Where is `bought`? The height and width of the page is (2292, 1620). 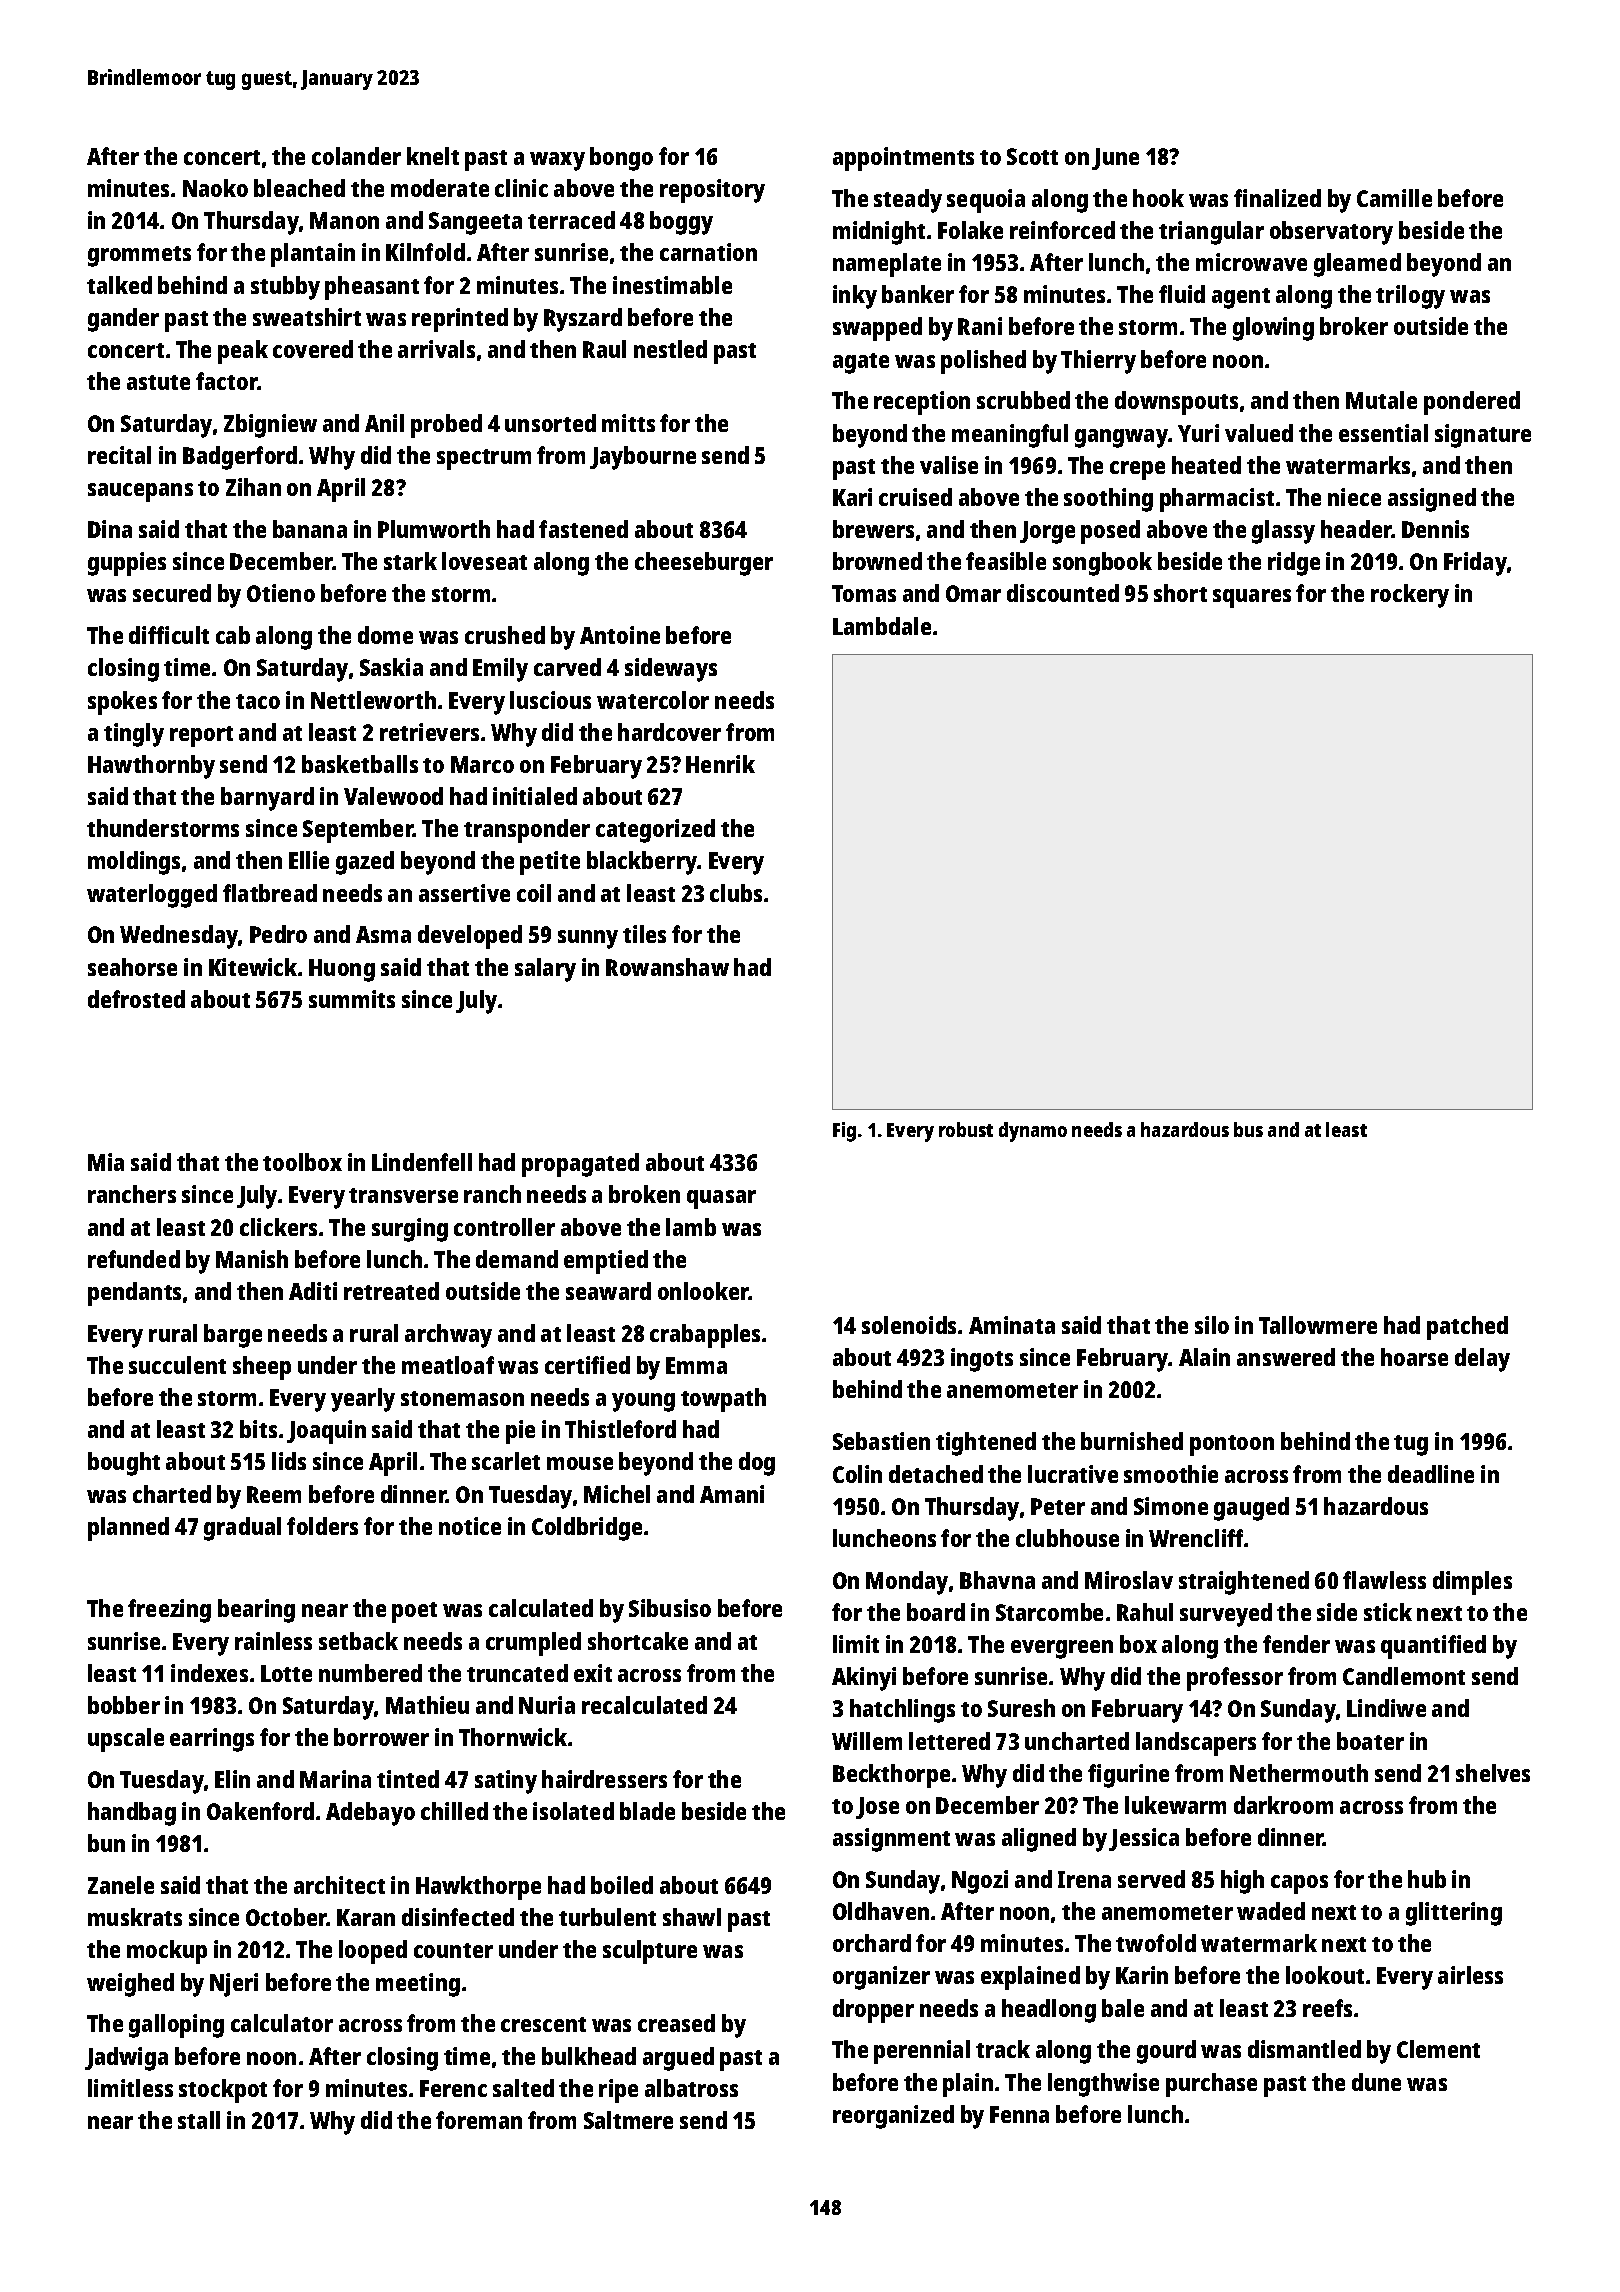 bought is located at coordinates (124, 1464).
